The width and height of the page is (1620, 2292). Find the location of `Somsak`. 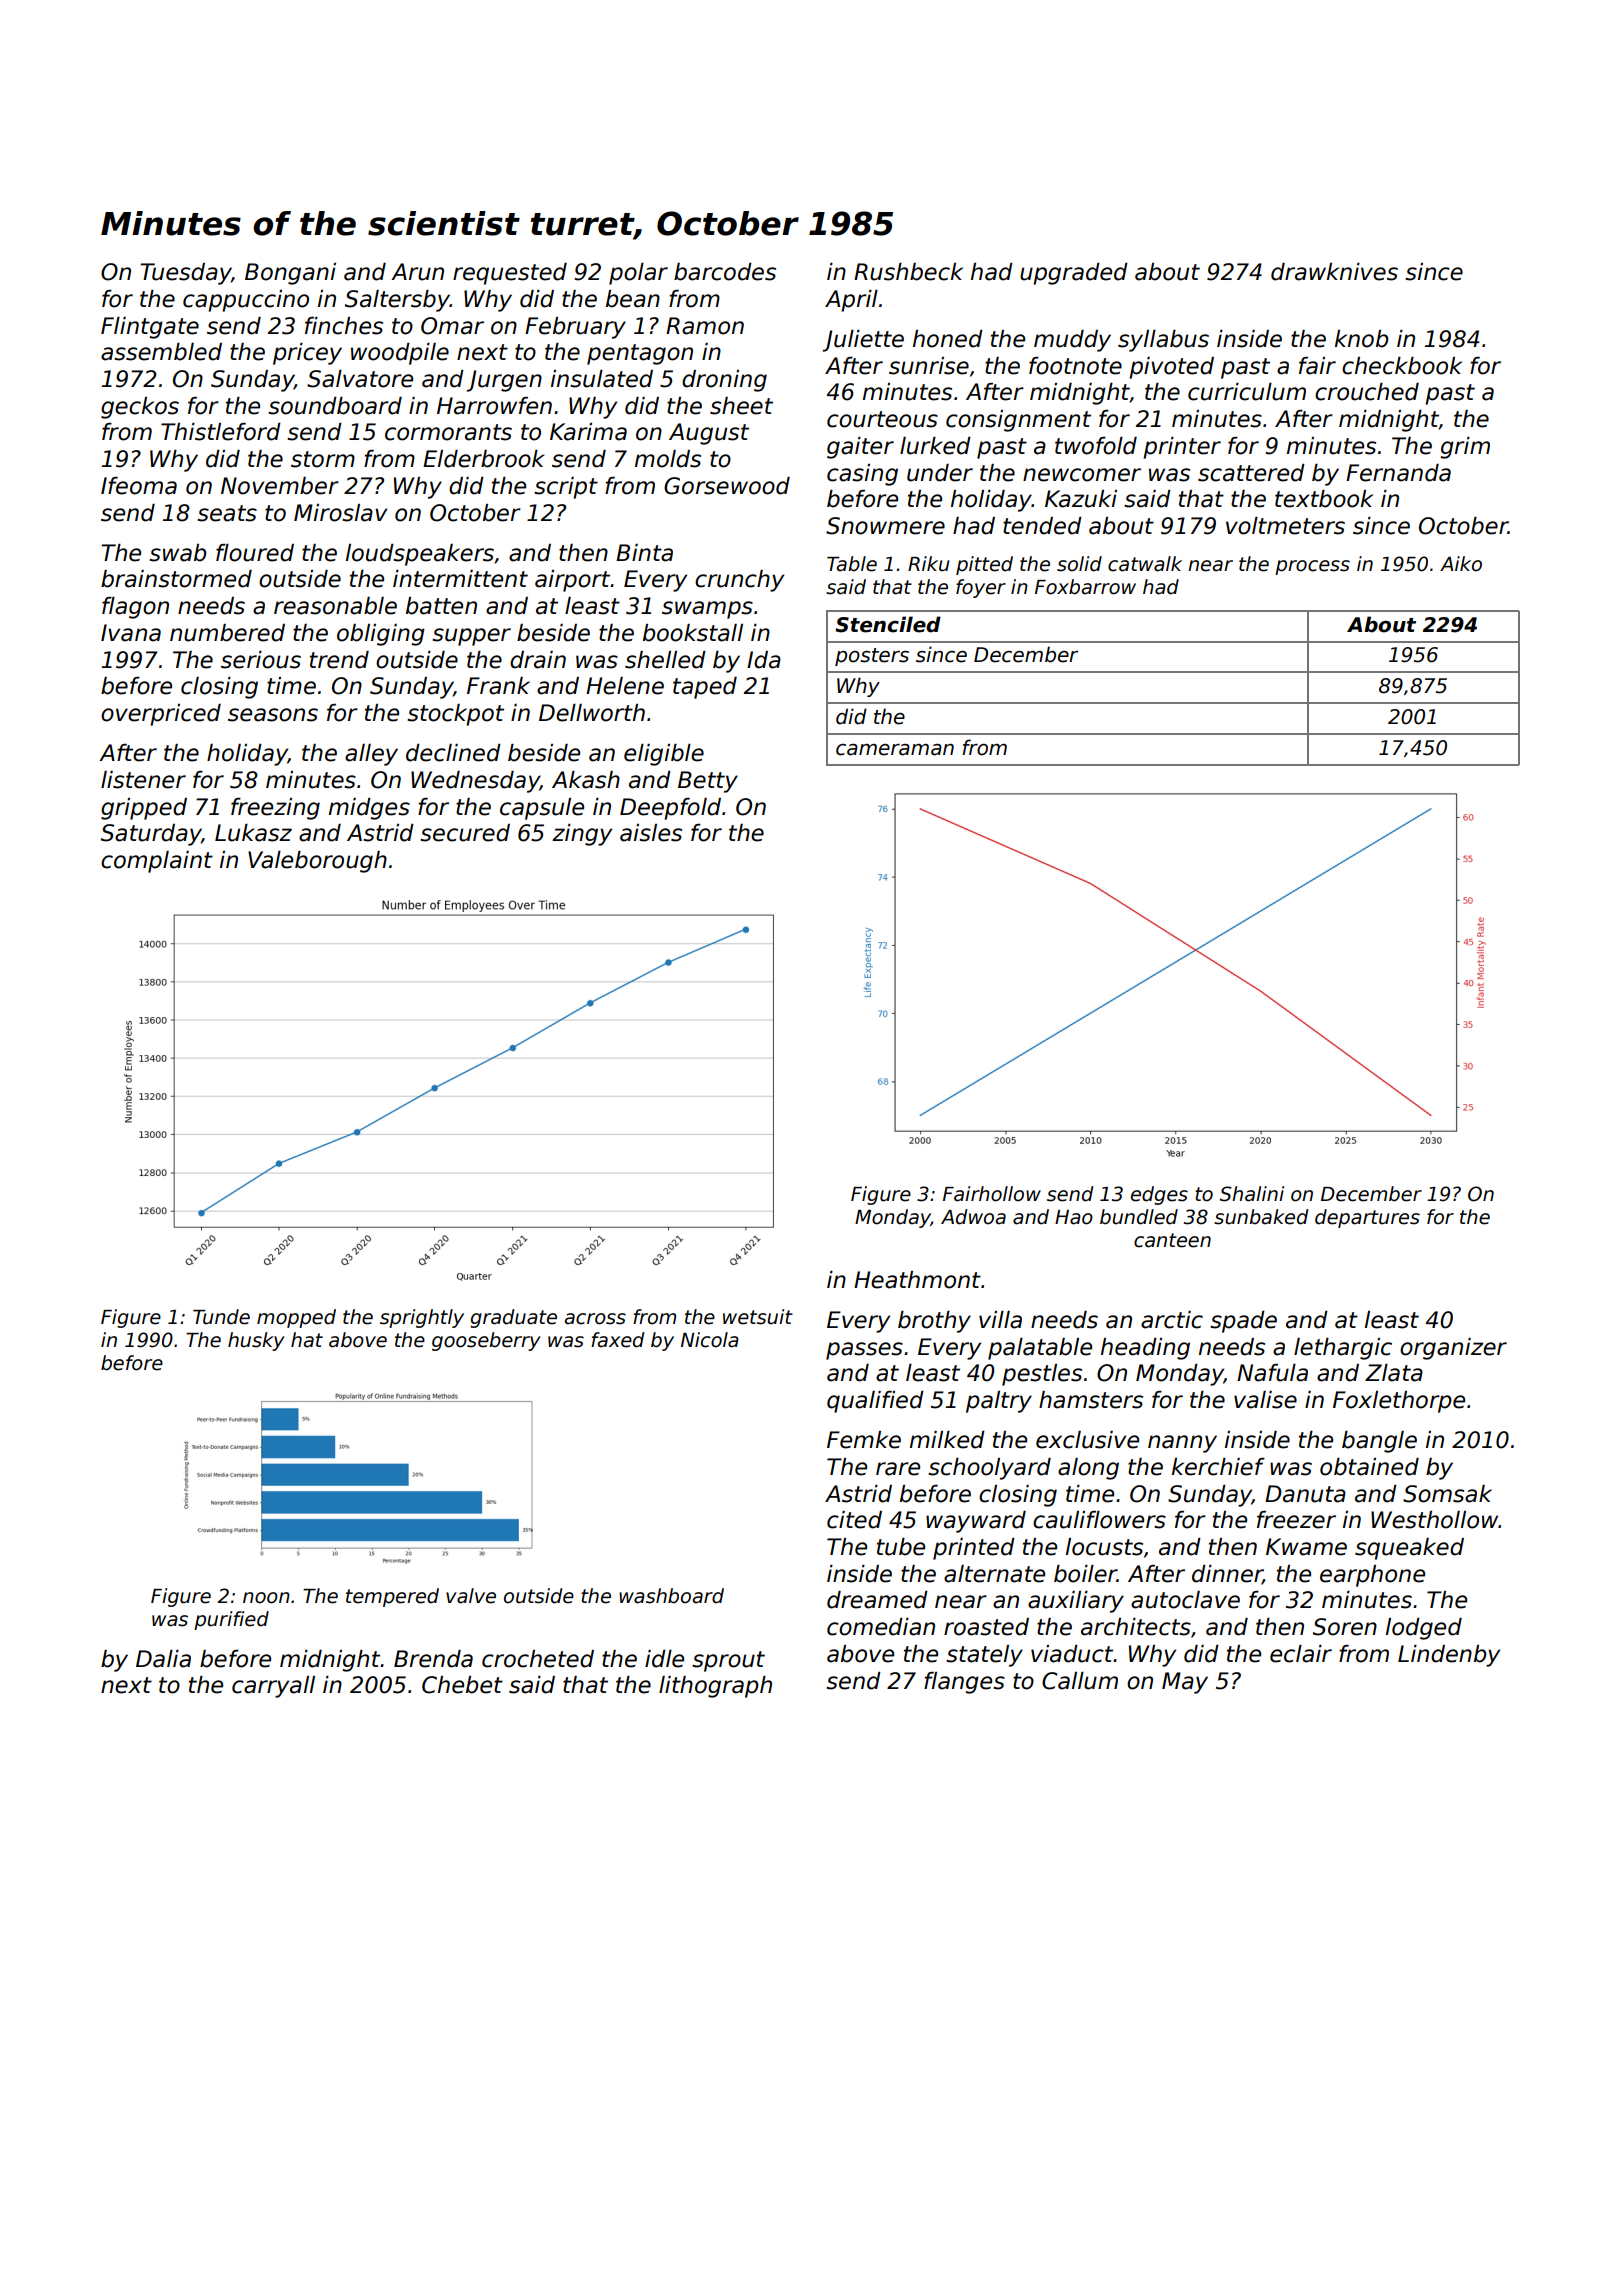

Somsak is located at coordinates (1447, 1494).
